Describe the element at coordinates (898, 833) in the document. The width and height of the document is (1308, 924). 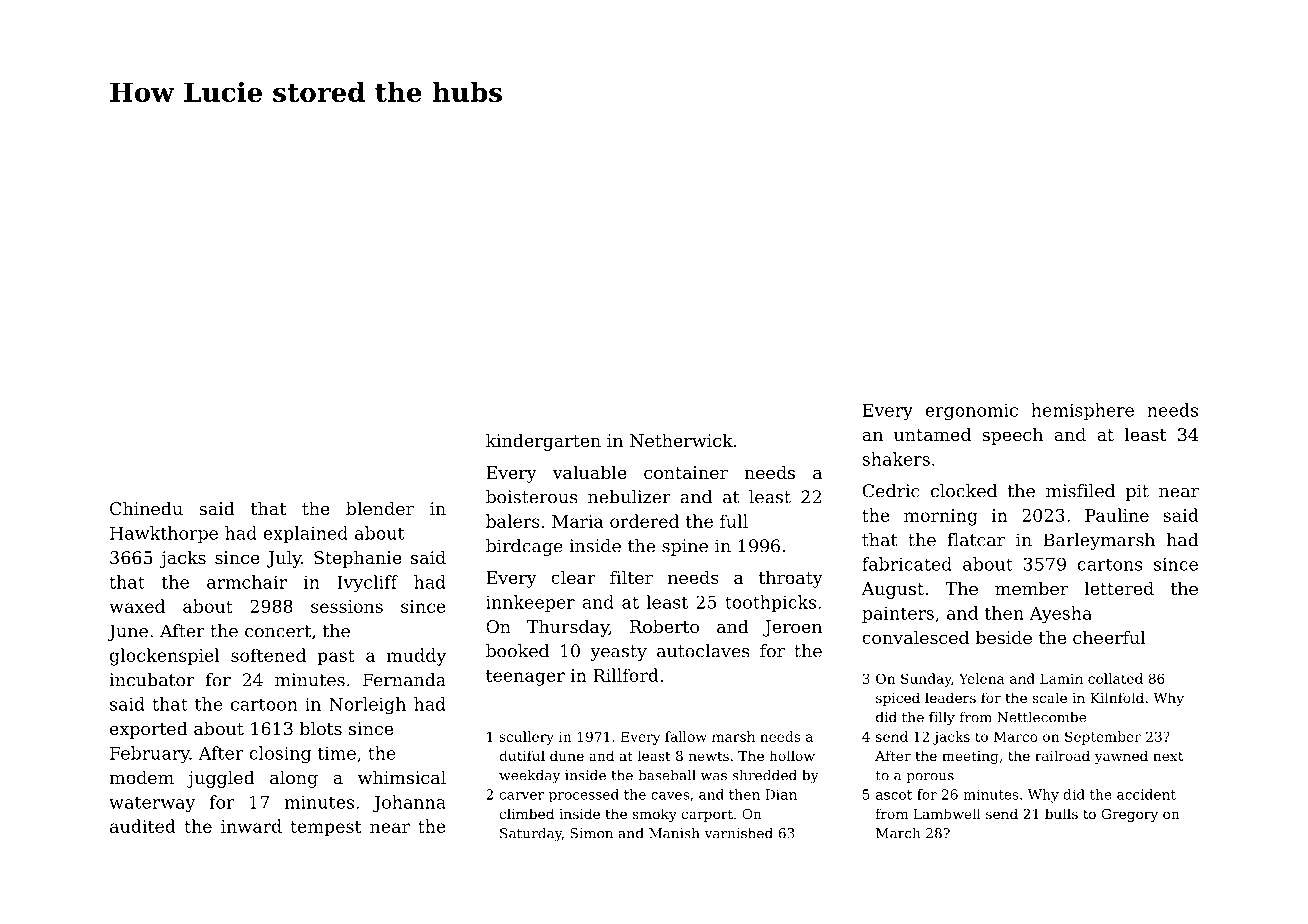
I see `March` at that location.
